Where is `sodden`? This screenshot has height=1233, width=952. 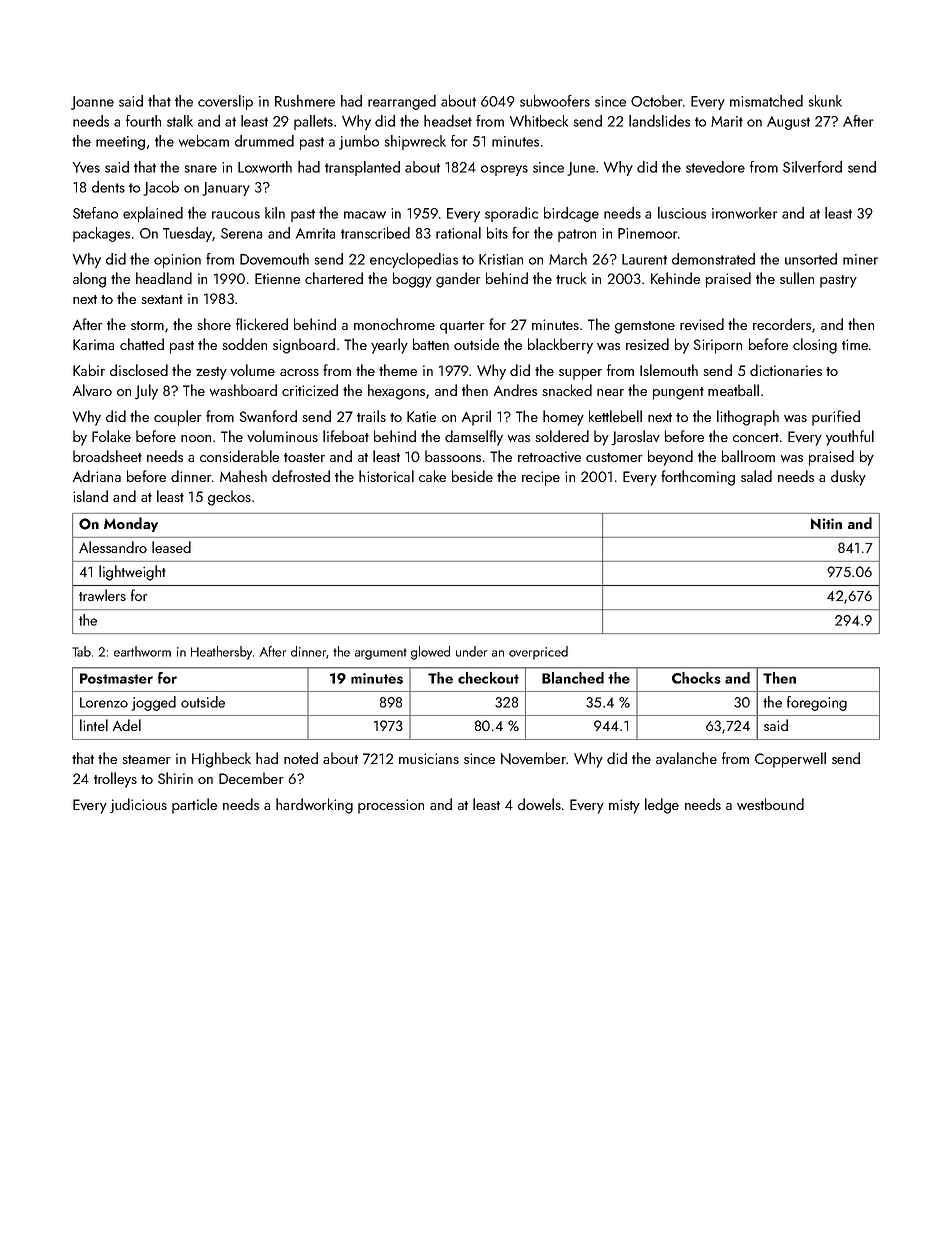
sodden is located at coordinates (244, 344).
